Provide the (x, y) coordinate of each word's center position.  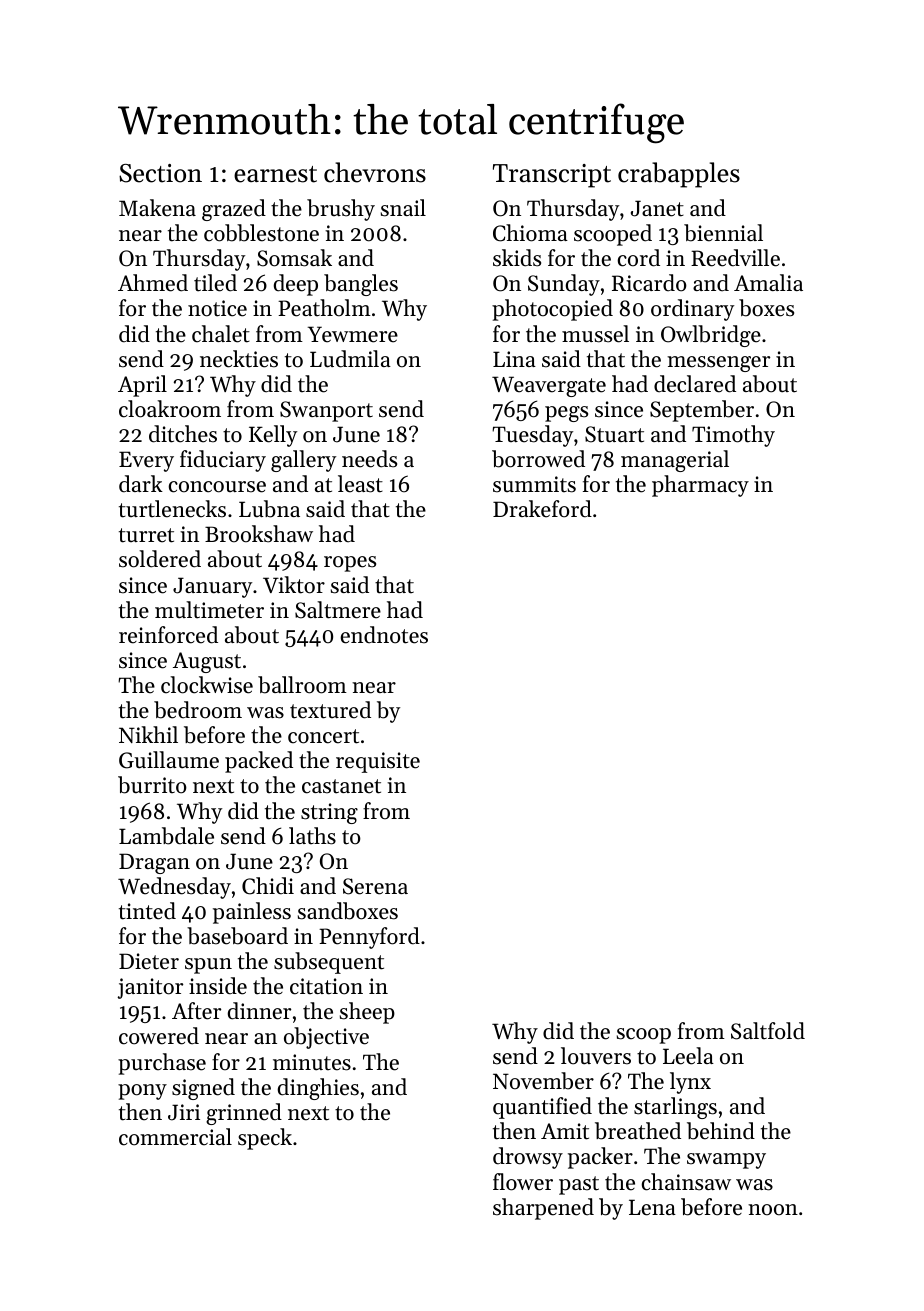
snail (403, 208)
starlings (675, 1108)
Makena (157, 208)
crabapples (679, 175)
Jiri (184, 1112)
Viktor (294, 585)
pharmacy (700, 486)
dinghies (318, 1089)
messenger (718, 364)
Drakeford (542, 509)
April (142, 386)
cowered (159, 1036)
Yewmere (353, 334)
